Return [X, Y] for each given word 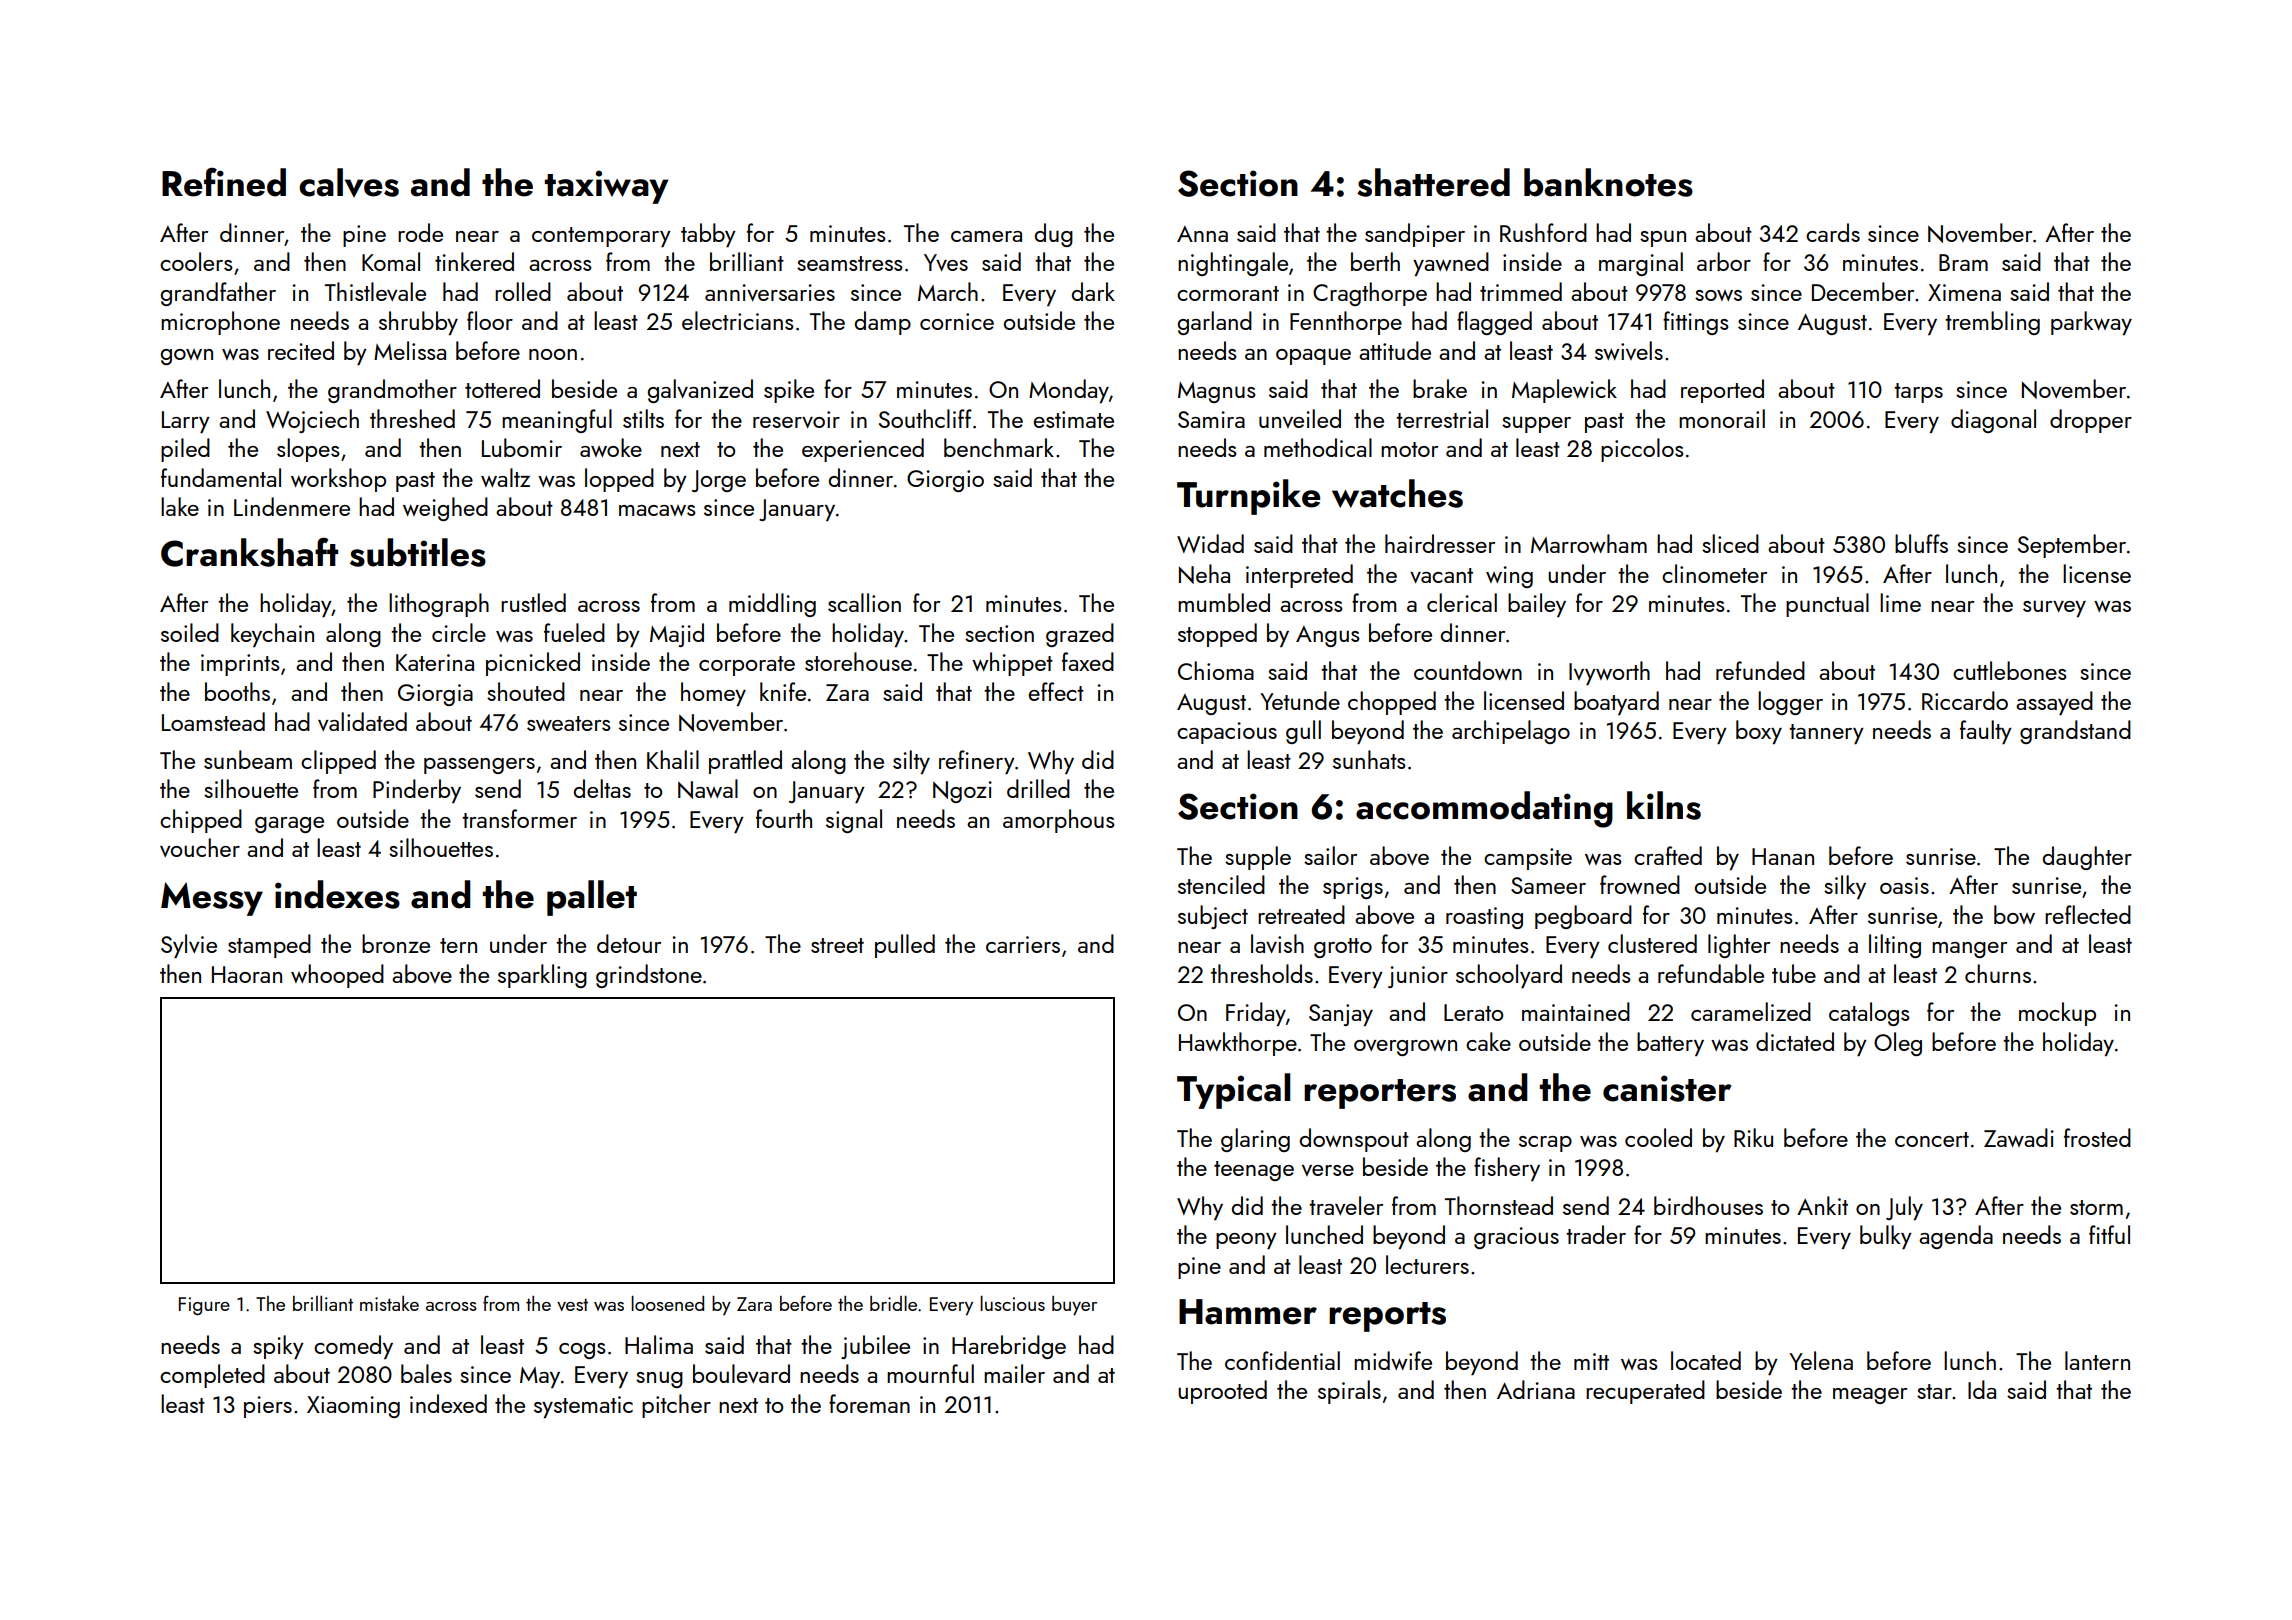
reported [1722, 391]
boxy [1759, 732]
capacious [1227, 733]
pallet [592, 898]
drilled [1038, 788]
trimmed [1521, 291]
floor [490, 320]
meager [1870, 1396]
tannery [1826, 734]
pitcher [676, 1406]
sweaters [569, 723]
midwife [1393, 1360]
